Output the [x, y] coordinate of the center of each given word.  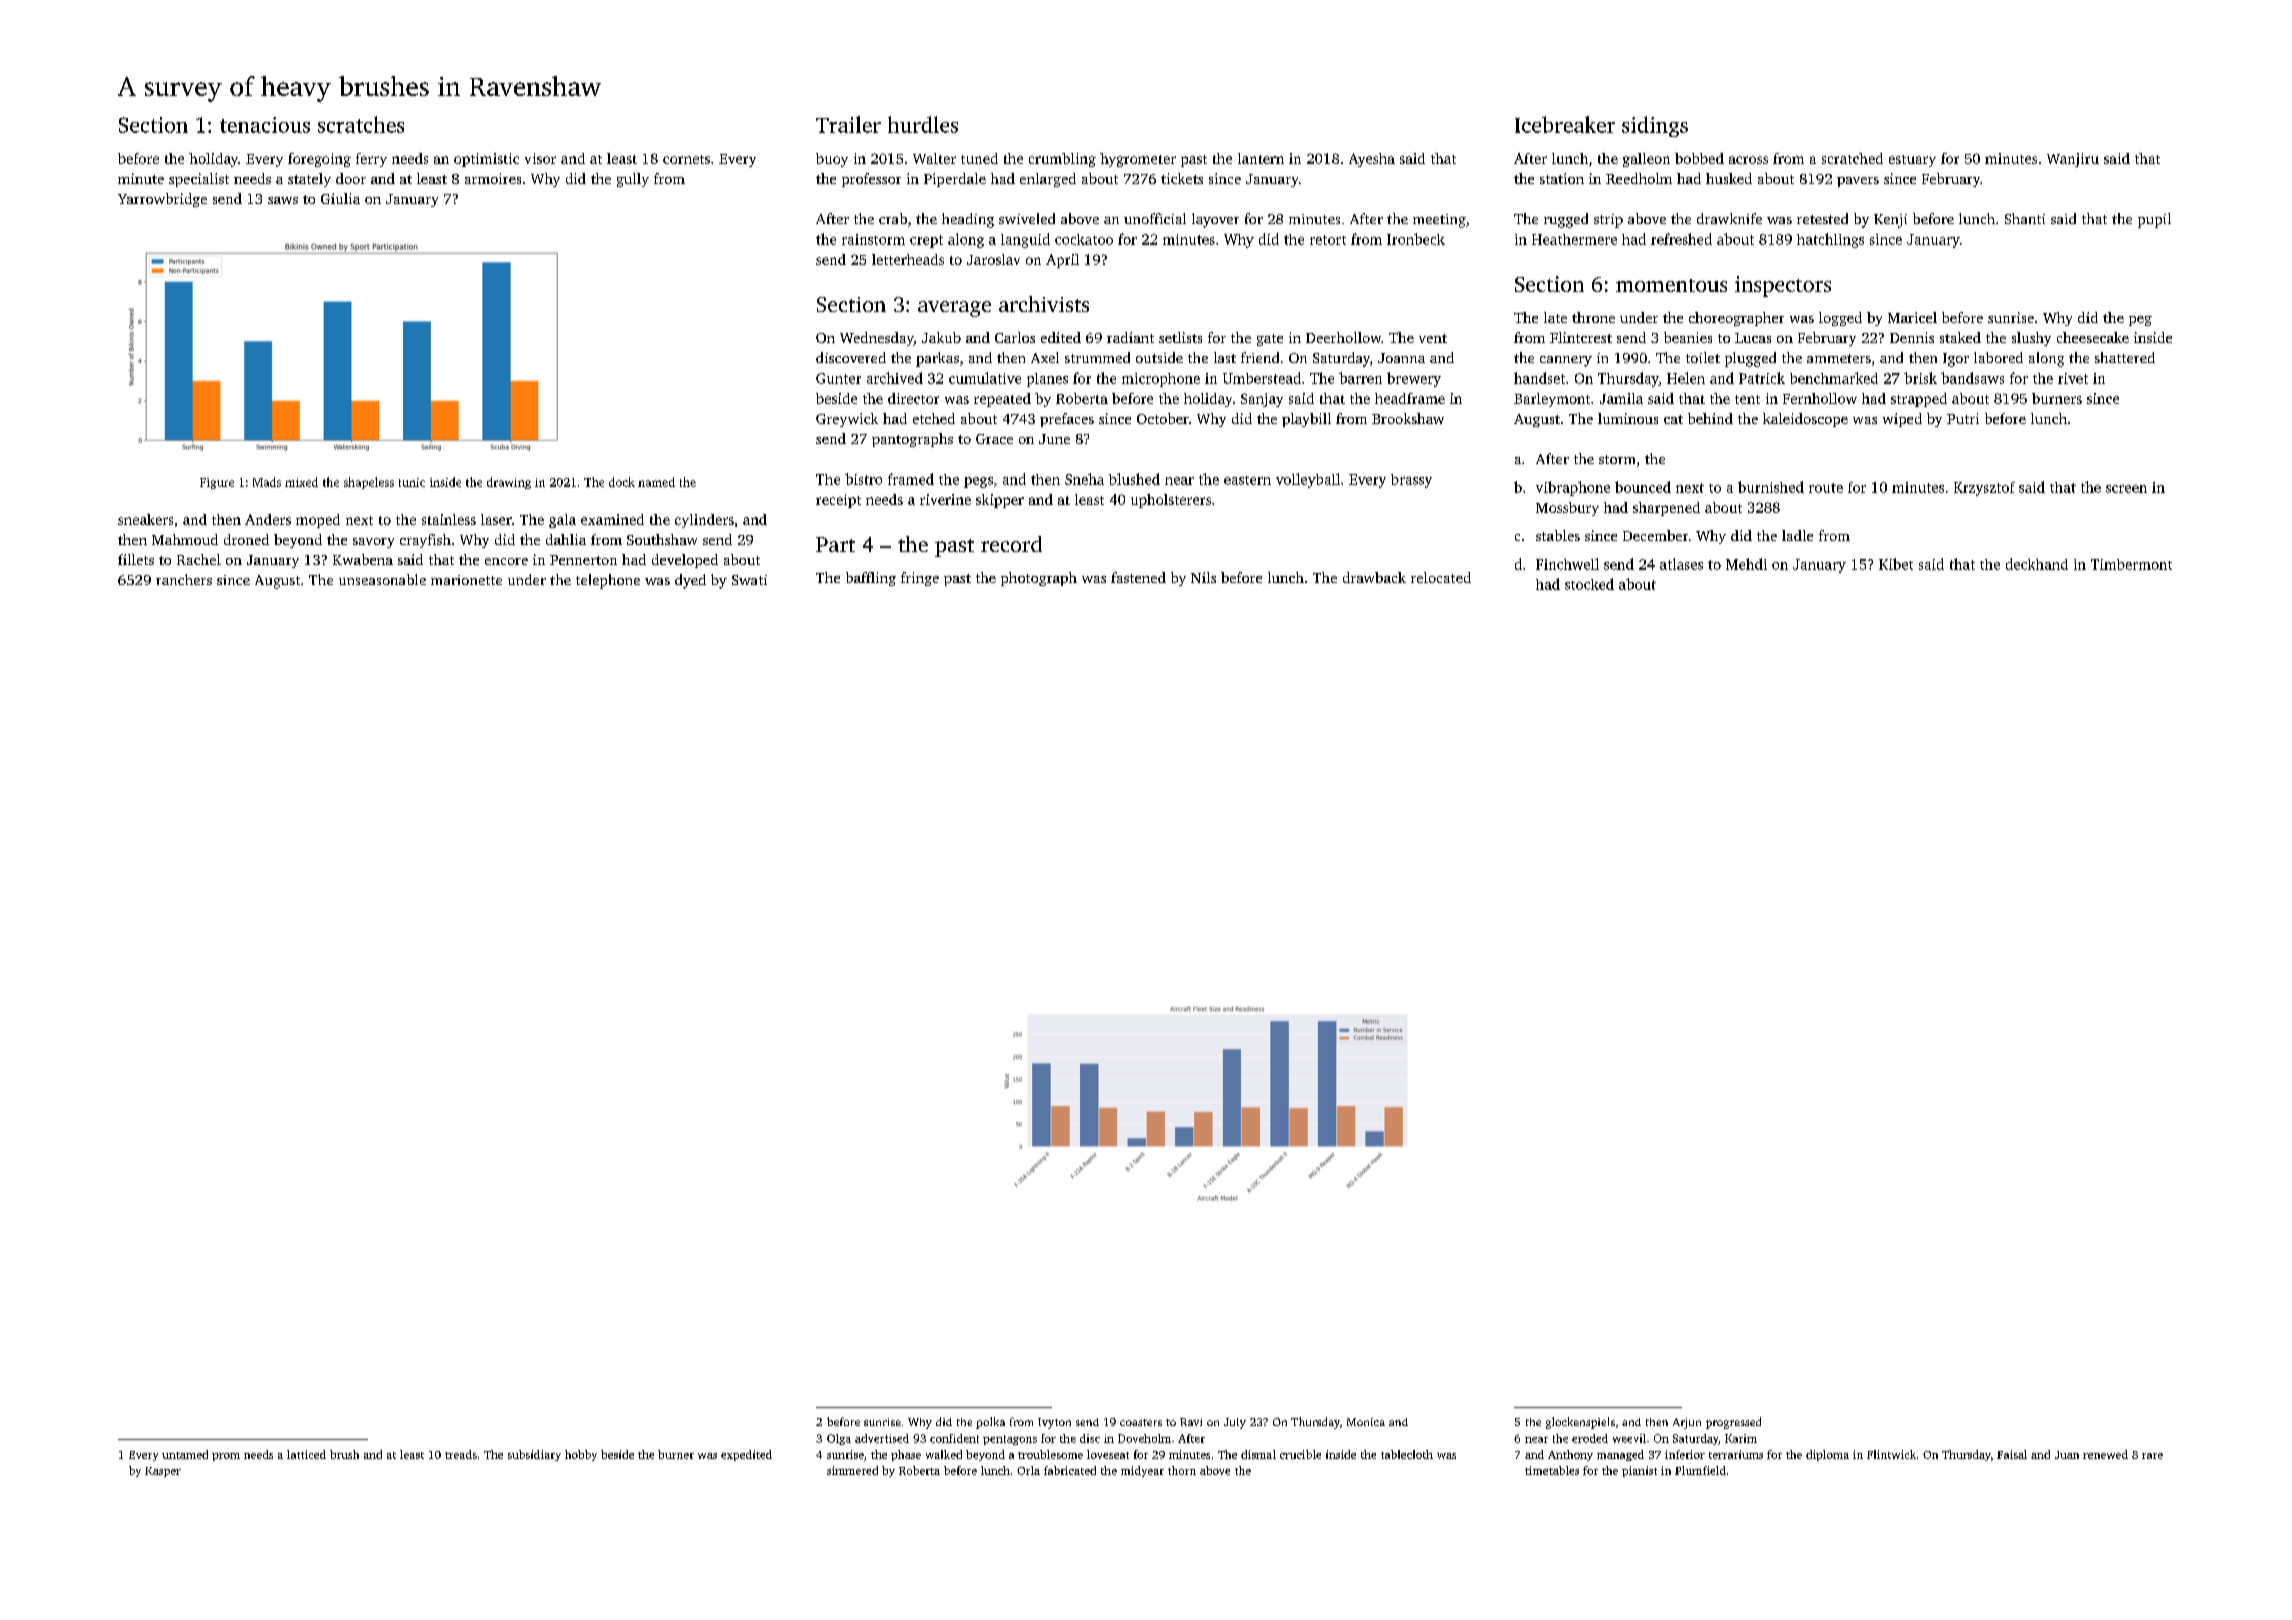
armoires [493, 178]
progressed [1733, 1423]
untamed [185, 1454]
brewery [1414, 379]
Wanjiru [2073, 160]
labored [1998, 357]
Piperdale [955, 180]
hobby [581, 1455]
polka [990, 1423]
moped [318, 521]
